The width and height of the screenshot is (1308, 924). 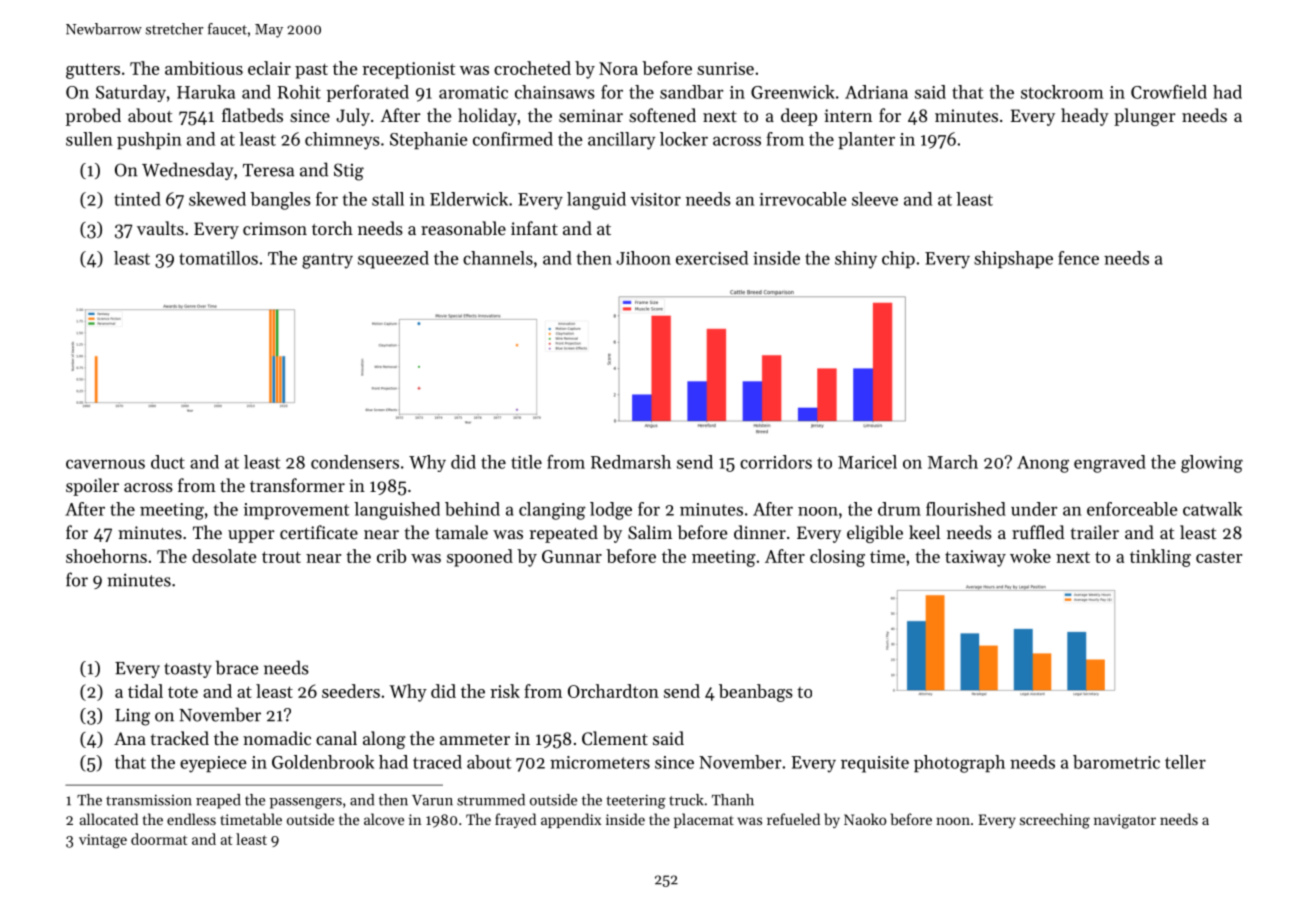 I want to click on shipshape, so click(x=1013, y=259).
